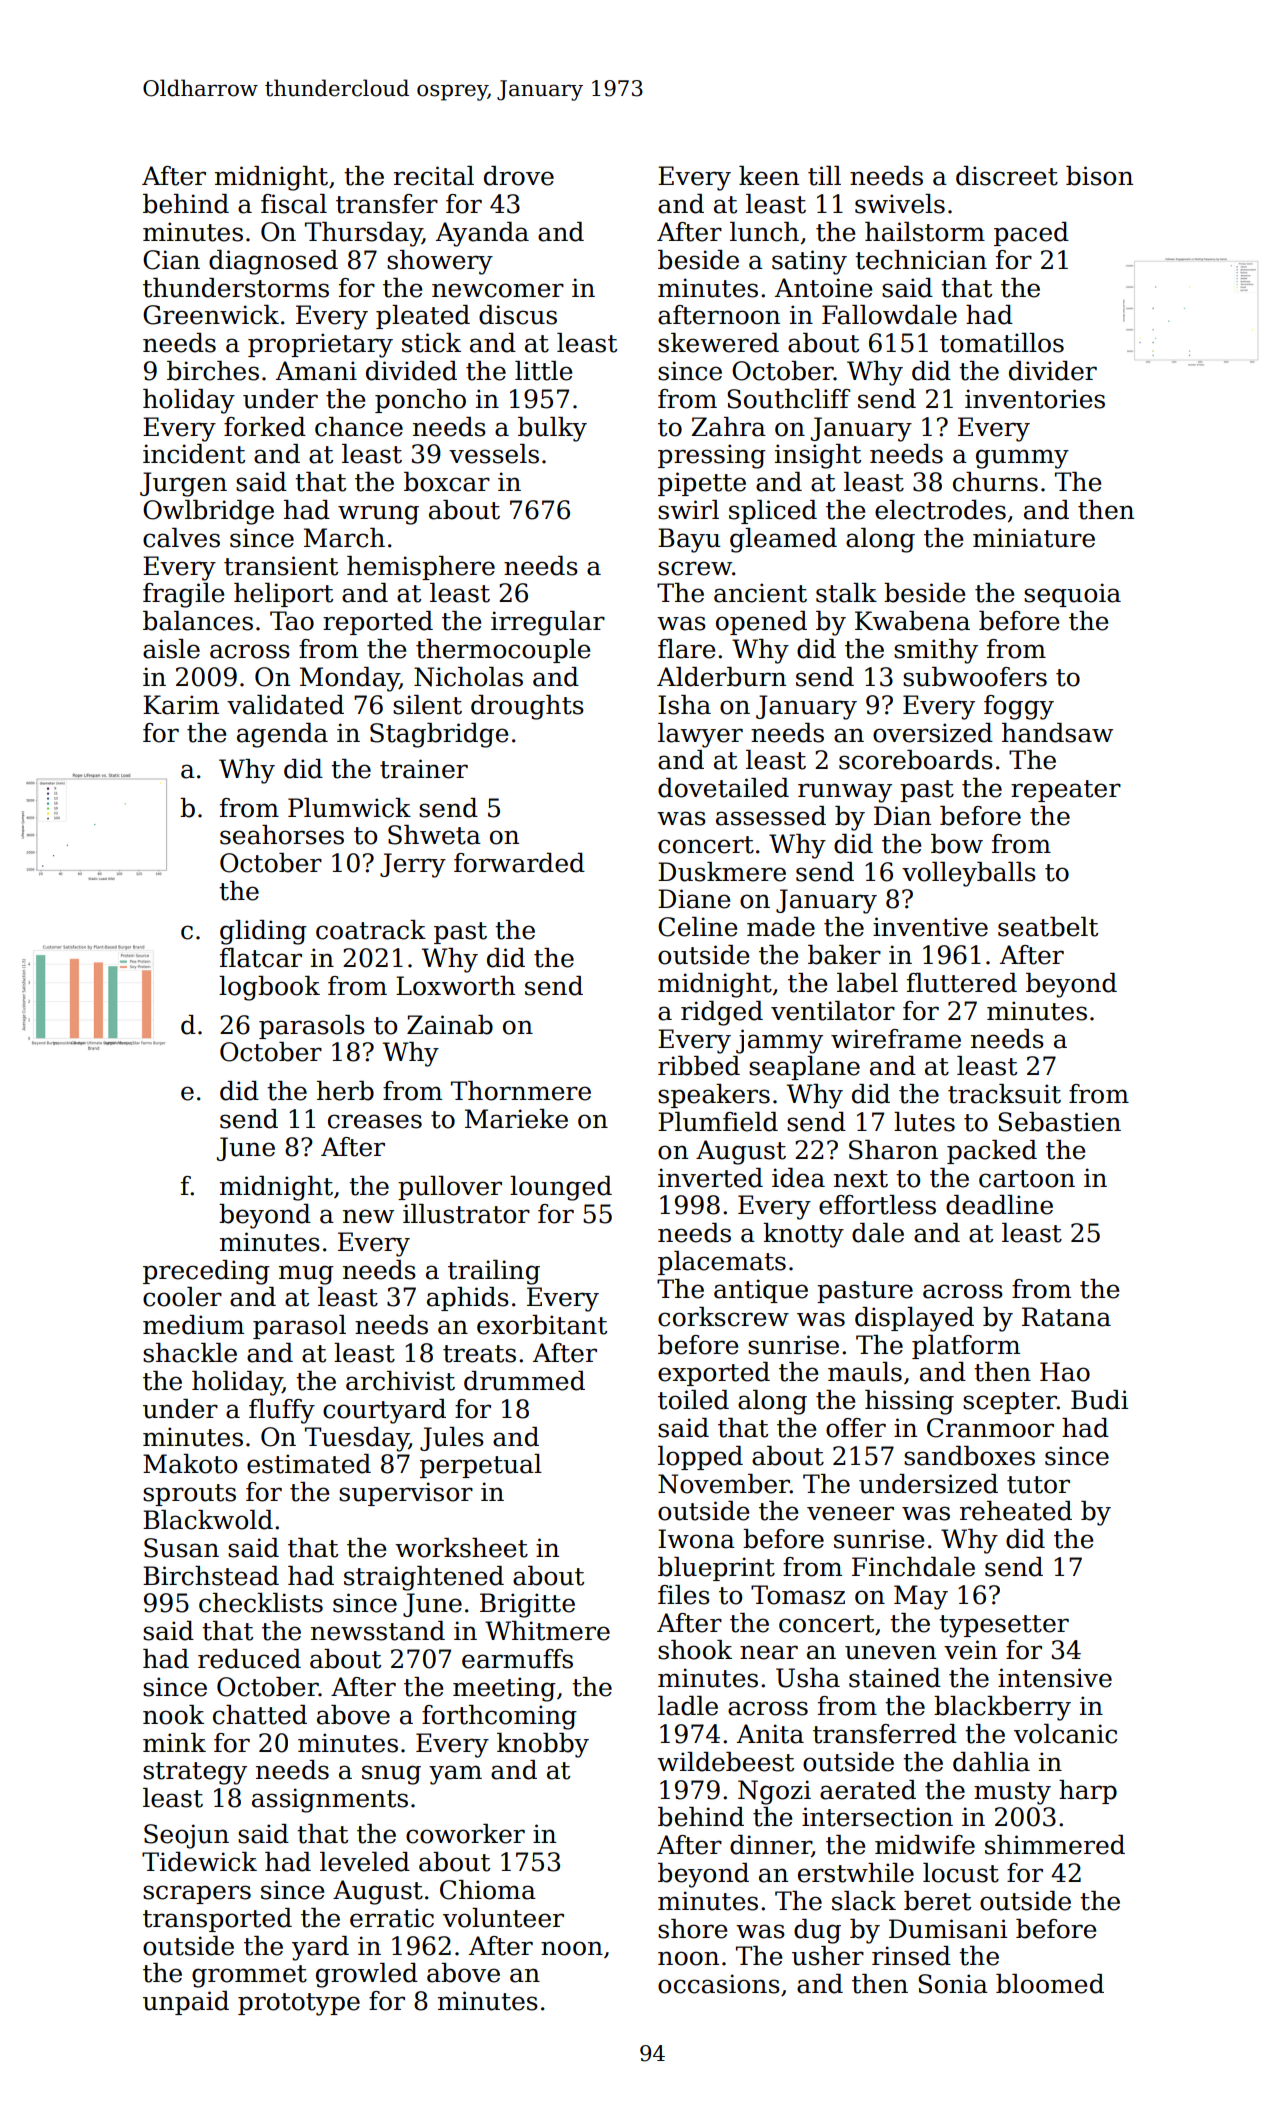 The height and width of the screenshot is (2105, 1278). What do you see at coordinates (269, 988) in the screenshot?
I see `logbook` at bounding box center [269, 988].
